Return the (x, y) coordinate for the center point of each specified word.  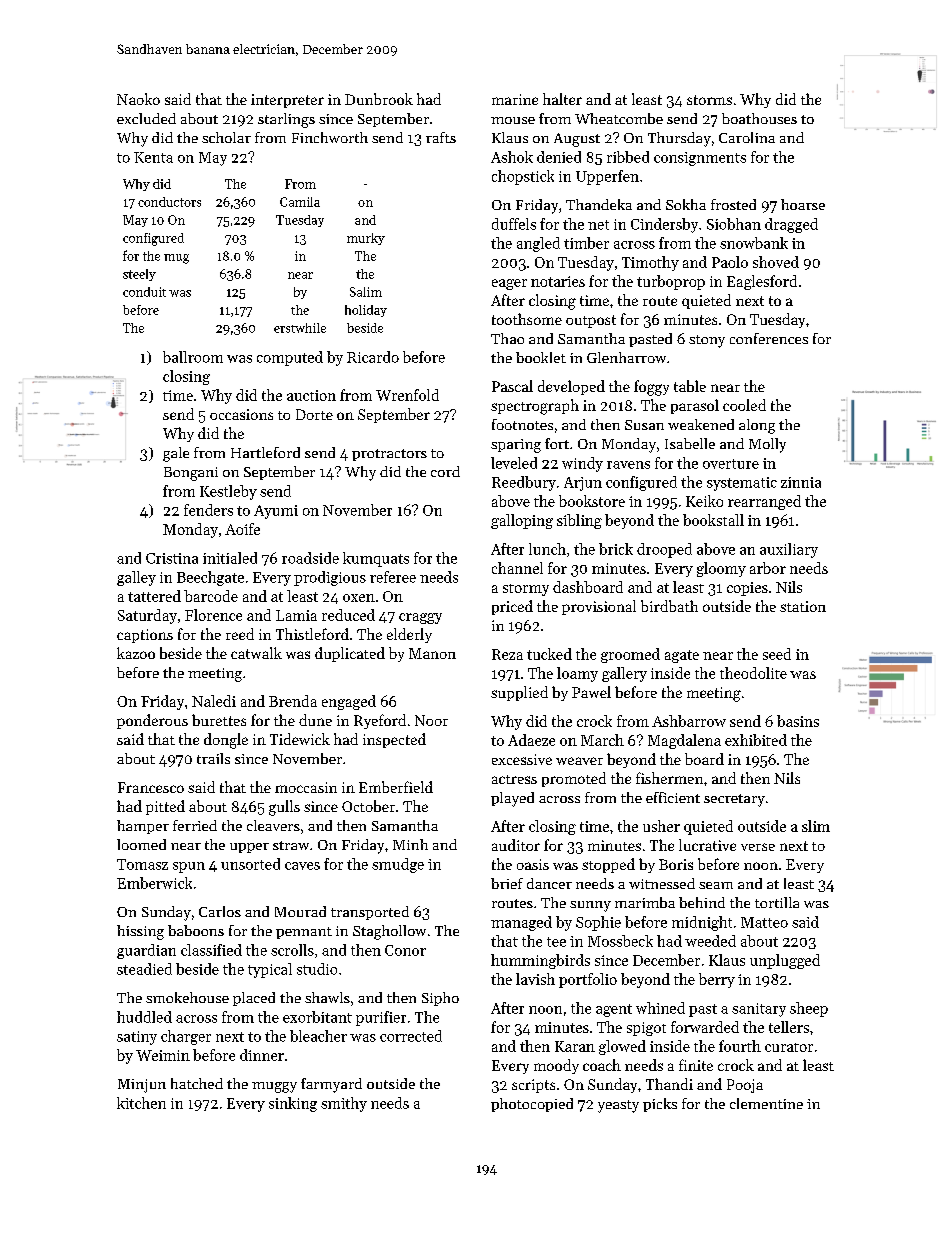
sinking (293, 1104)
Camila (300, 202)
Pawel (591, 692)
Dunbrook (379, 99)
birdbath (669, 606)
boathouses (759, 118)
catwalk (256, 653)
